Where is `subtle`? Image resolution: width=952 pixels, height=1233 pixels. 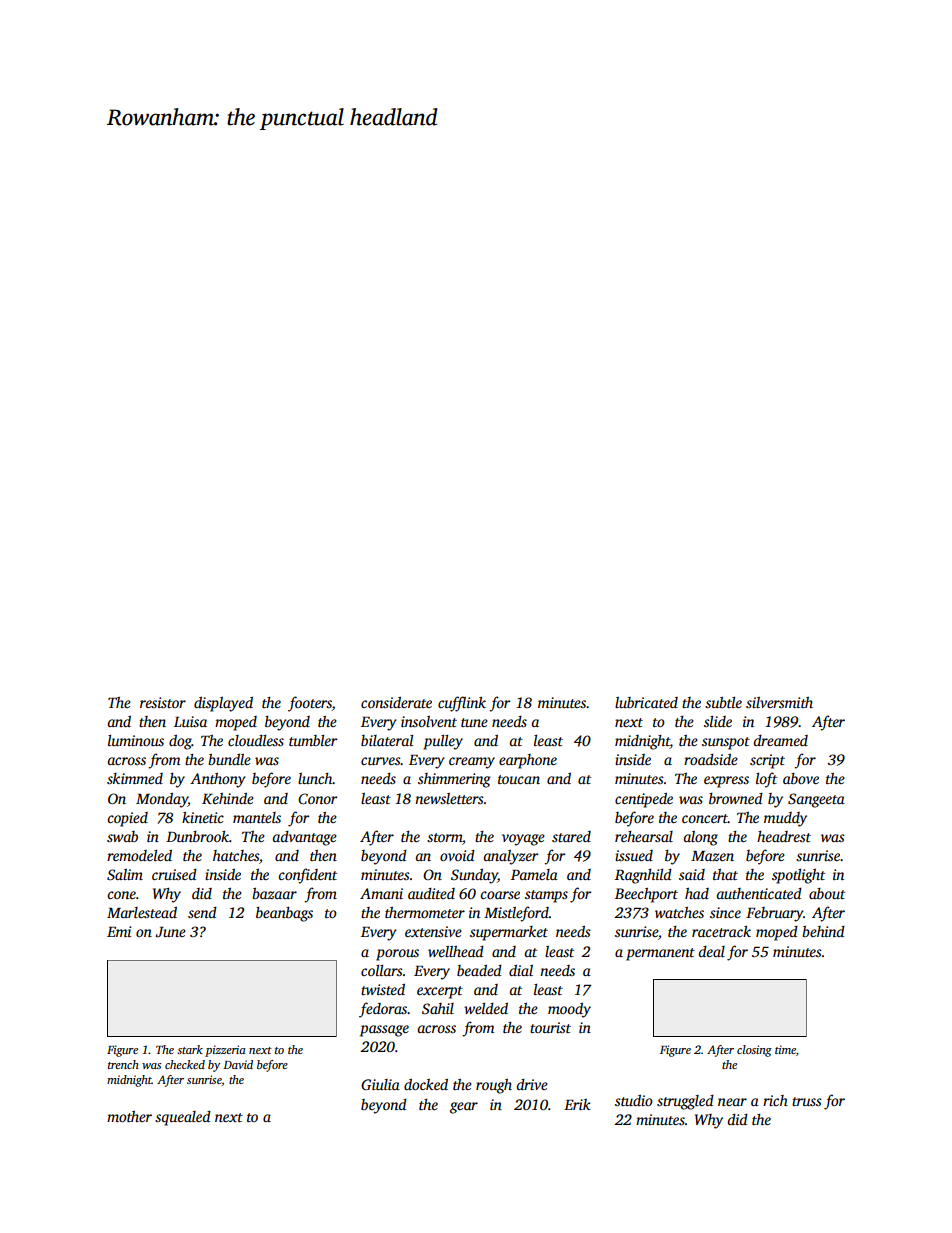 subtle is located at coordinates (723, 702).
